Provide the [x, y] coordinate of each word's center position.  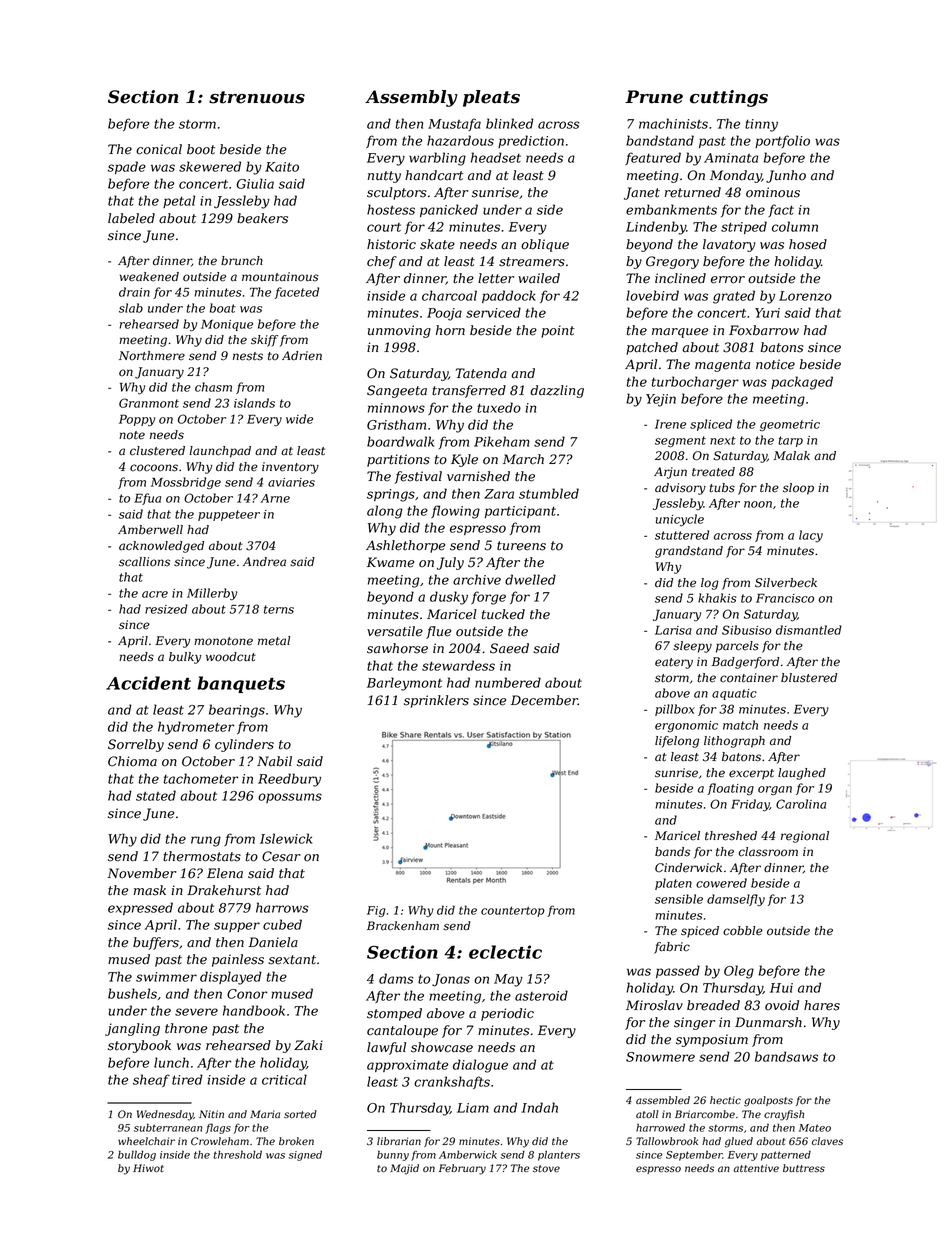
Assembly [411, 98]
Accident [148, 683]
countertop [513, 911]
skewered [210, 166]
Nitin [211, 1114]
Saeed [509, 648]
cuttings [729, 98]
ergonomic [686, 726]
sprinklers [436, 701]
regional [805, 837]
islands [254, 403]
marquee [680, 333]
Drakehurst [224, 890]
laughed [802, 774]
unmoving [399, 331]
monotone [223, 641]
